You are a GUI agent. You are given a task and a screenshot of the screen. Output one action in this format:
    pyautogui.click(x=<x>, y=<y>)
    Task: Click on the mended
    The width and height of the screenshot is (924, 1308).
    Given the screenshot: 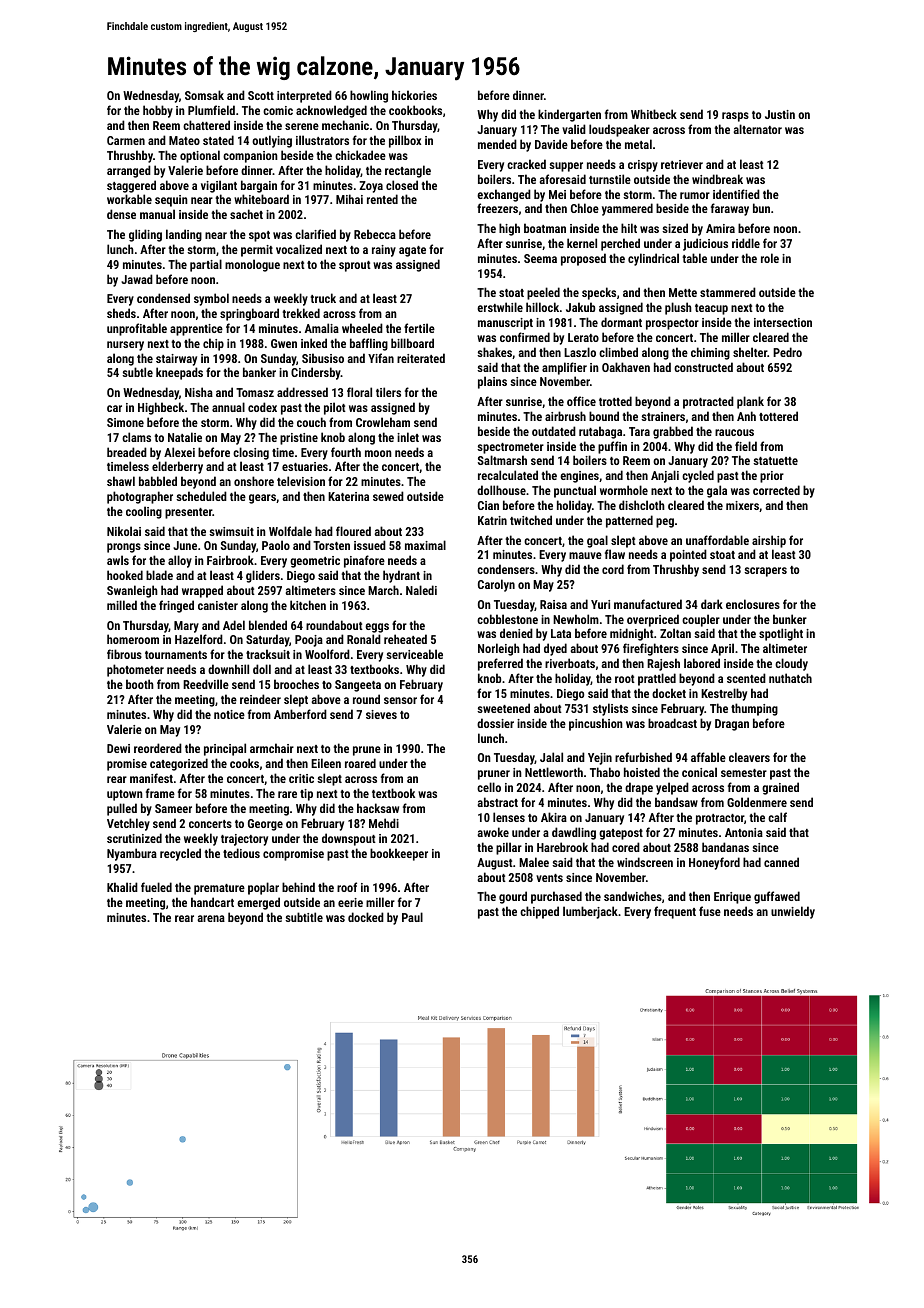 What is the action you would take?
    pyautogui.click(x=497, y=144)
